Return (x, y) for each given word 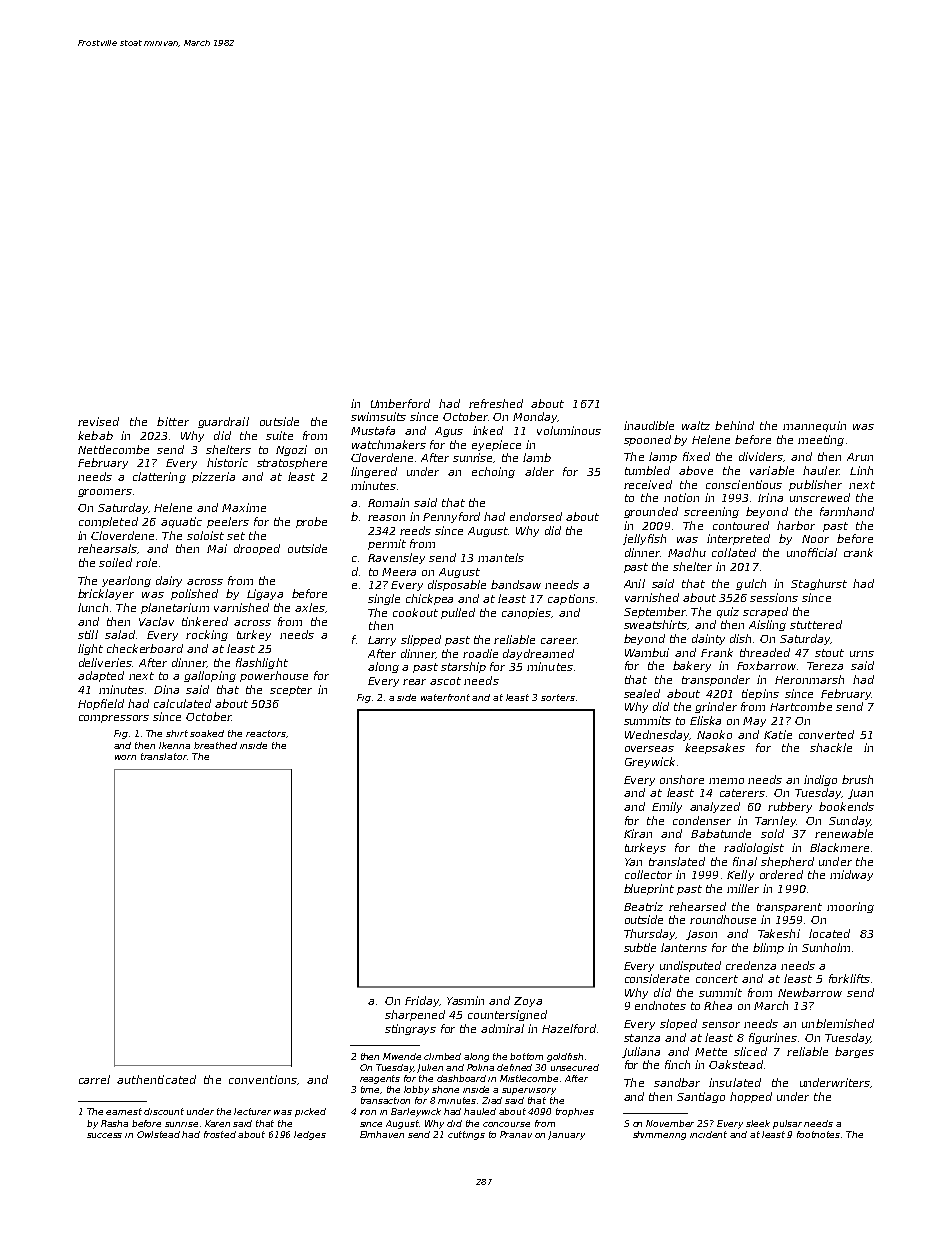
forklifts (849, 978)
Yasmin (465, 1000)
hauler (821, 470)
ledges (310, 1135)
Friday (422, 1001)
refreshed (496, 403)
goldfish (565, 1057)
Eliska (705, 720)
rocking (207, 635)
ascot (445, 681)
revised (98, 421)
